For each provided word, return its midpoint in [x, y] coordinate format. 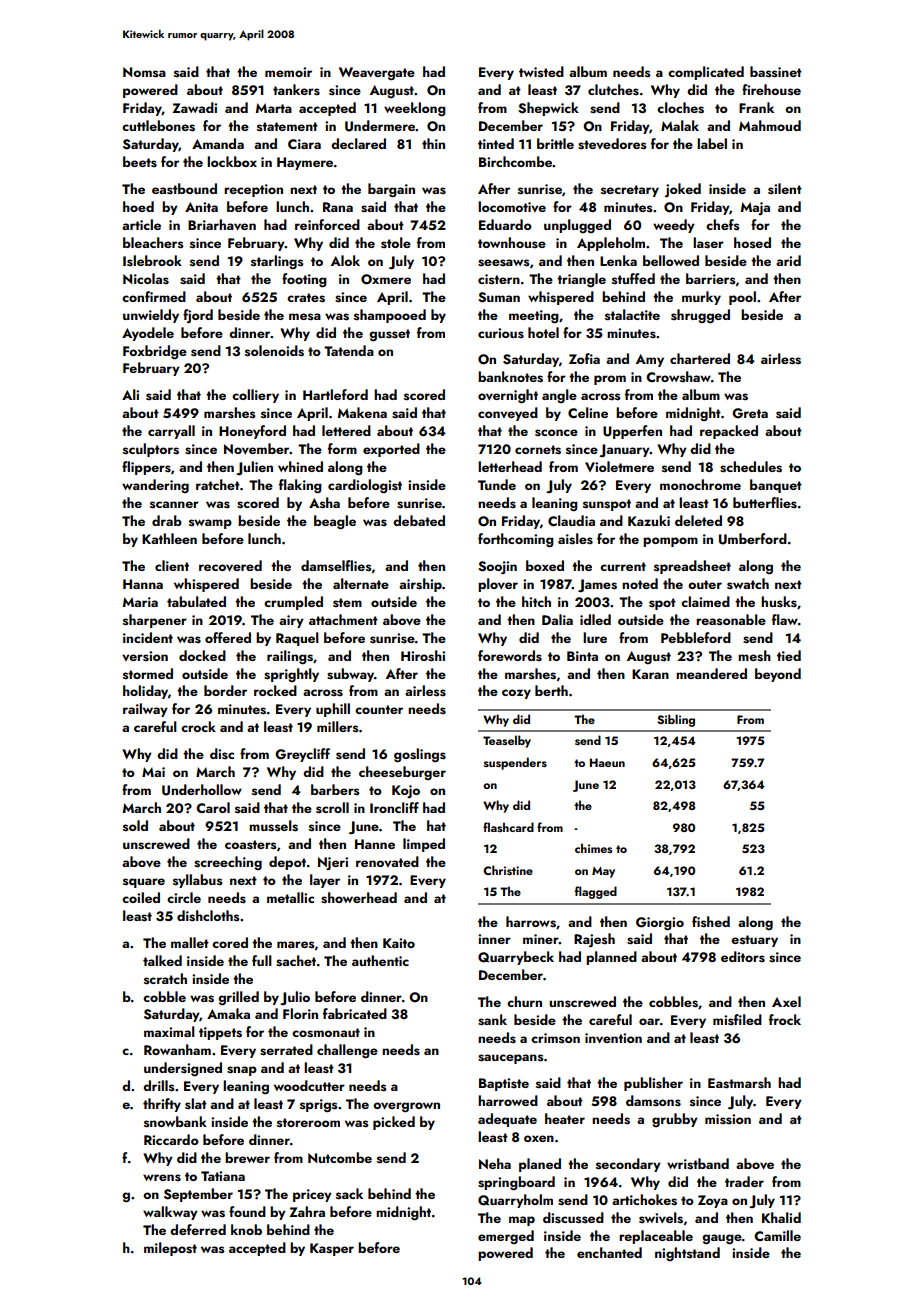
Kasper [332, 1249]
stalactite [632, 314]
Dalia [557, 619]
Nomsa [144, 72]
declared [358, 143]
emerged [506, 1237]
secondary [628, 1165]
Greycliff [302, 755]
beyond [778, 675]
